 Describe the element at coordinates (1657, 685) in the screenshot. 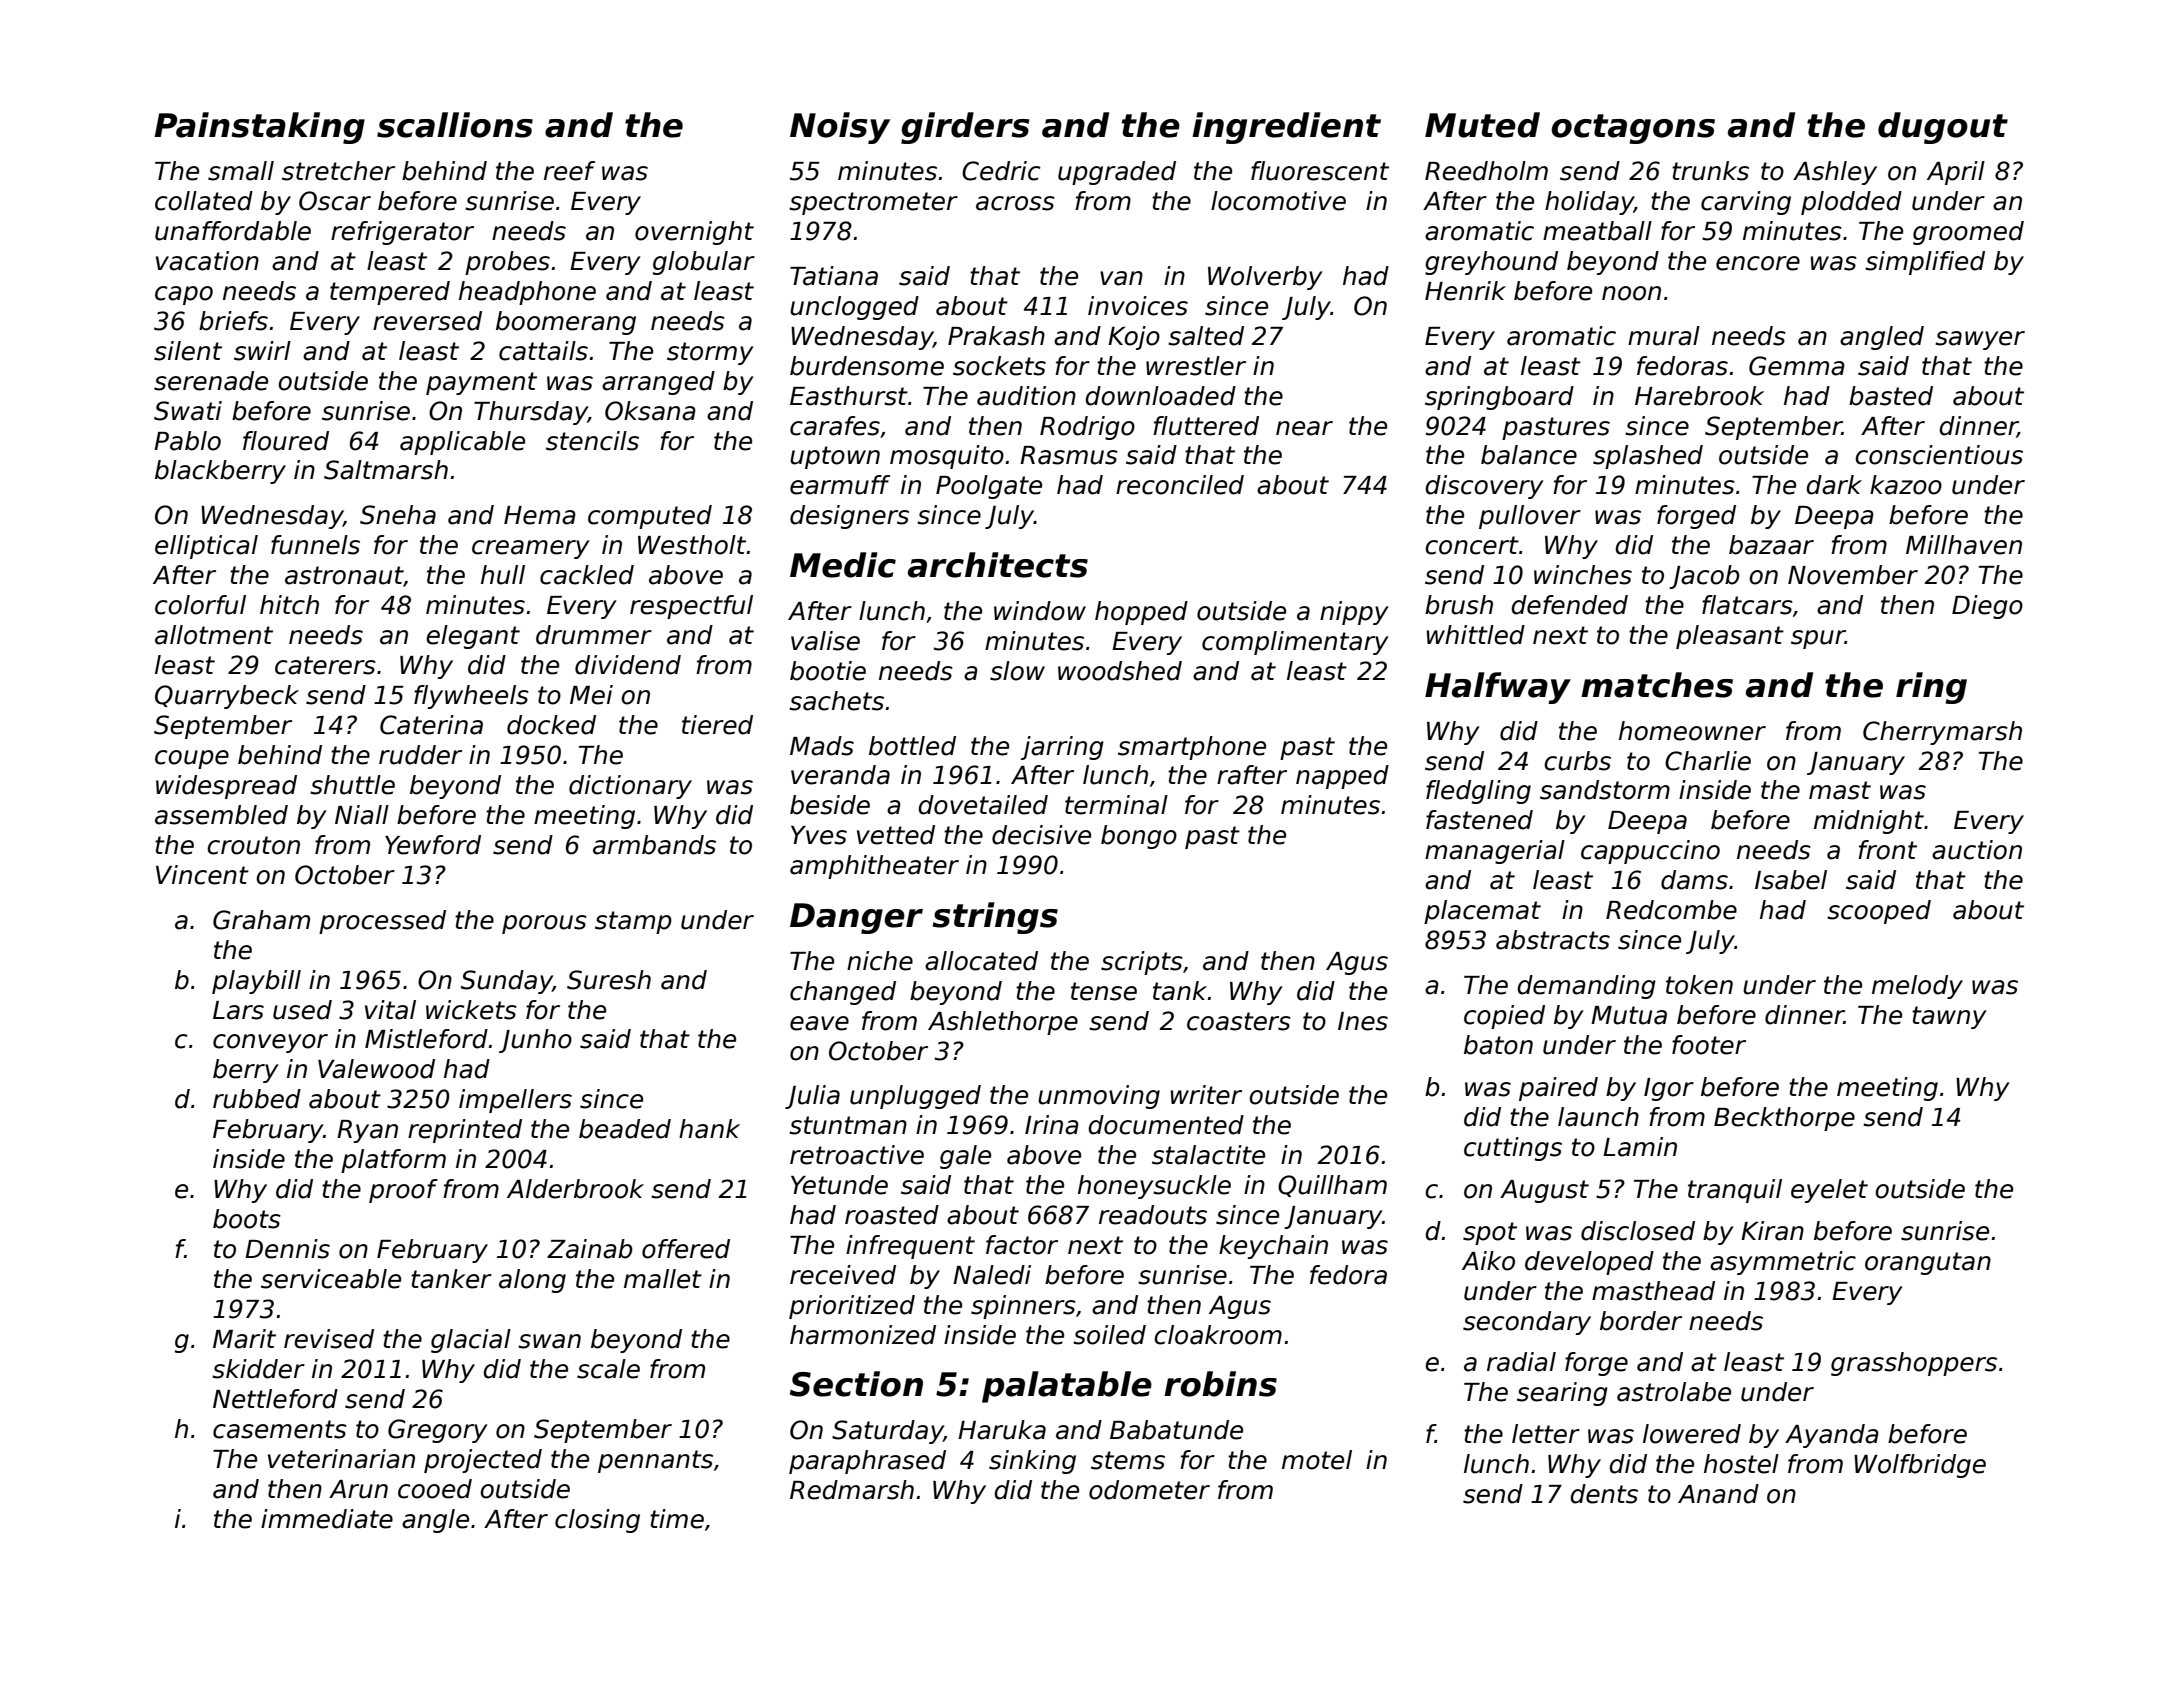

I see `matches` at that location.
